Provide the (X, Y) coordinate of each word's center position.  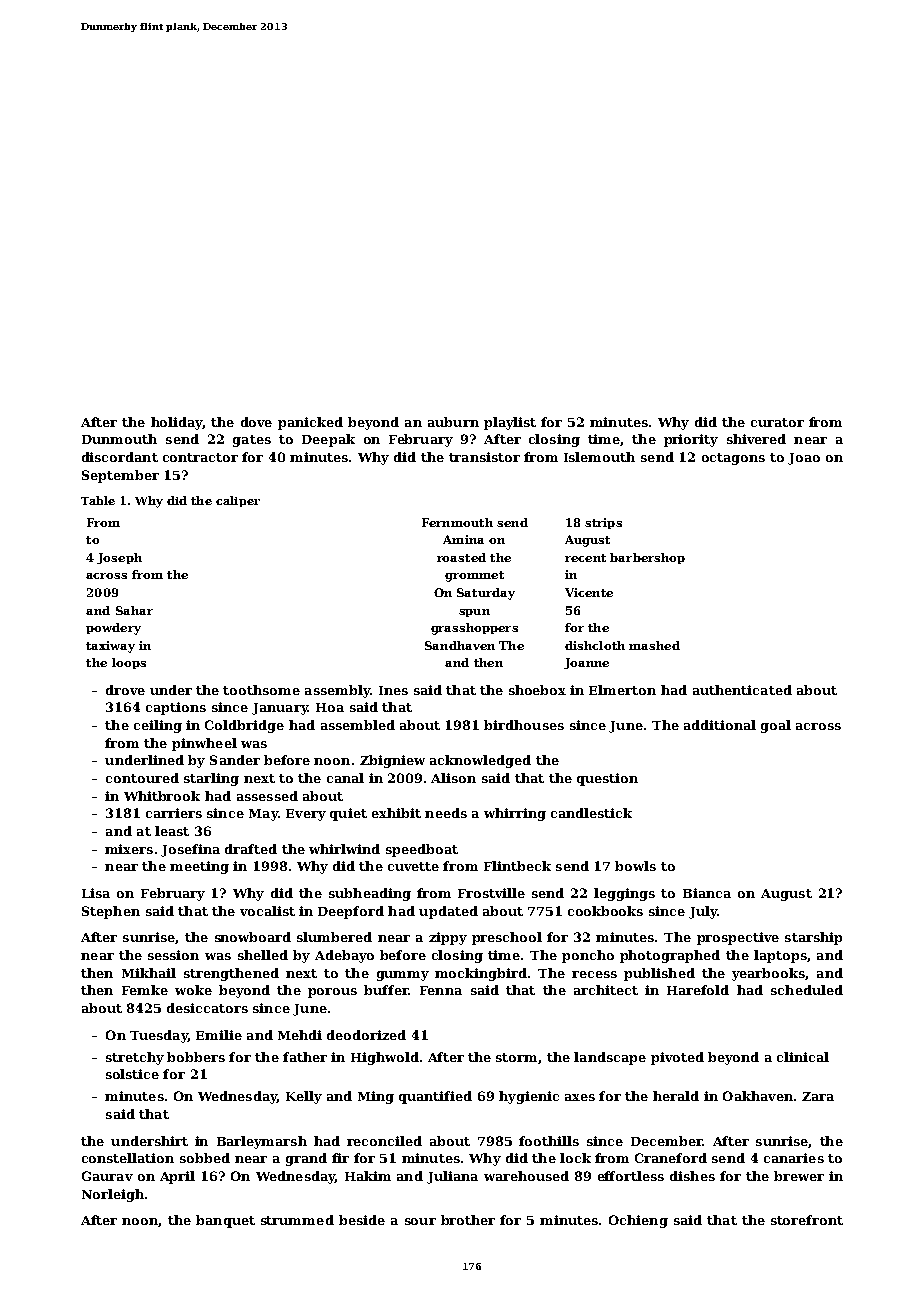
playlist (510, 423)
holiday (176, 423)
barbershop (647, 558)
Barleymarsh (262, 1142)
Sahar (134, 610)
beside (362, 1220)
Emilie (219, 1035)
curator (777, 422)
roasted (461, 557)
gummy (403, 976)
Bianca (707, 893)
